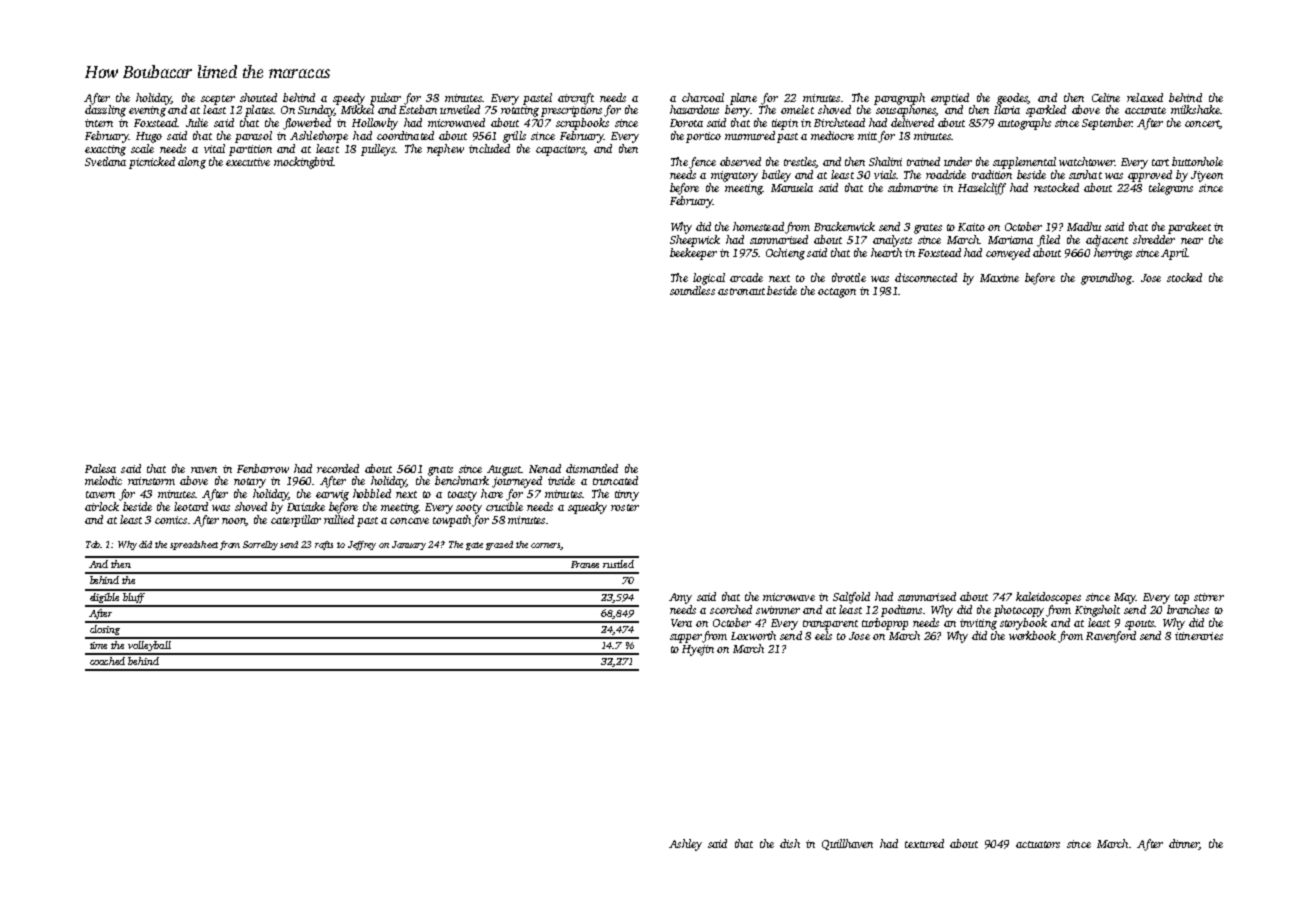 The image size is (1308, 924). What do you see at coordinates (685, 845) in the screenshot?
I see `Ashley` at bounding box center [685, 845].
